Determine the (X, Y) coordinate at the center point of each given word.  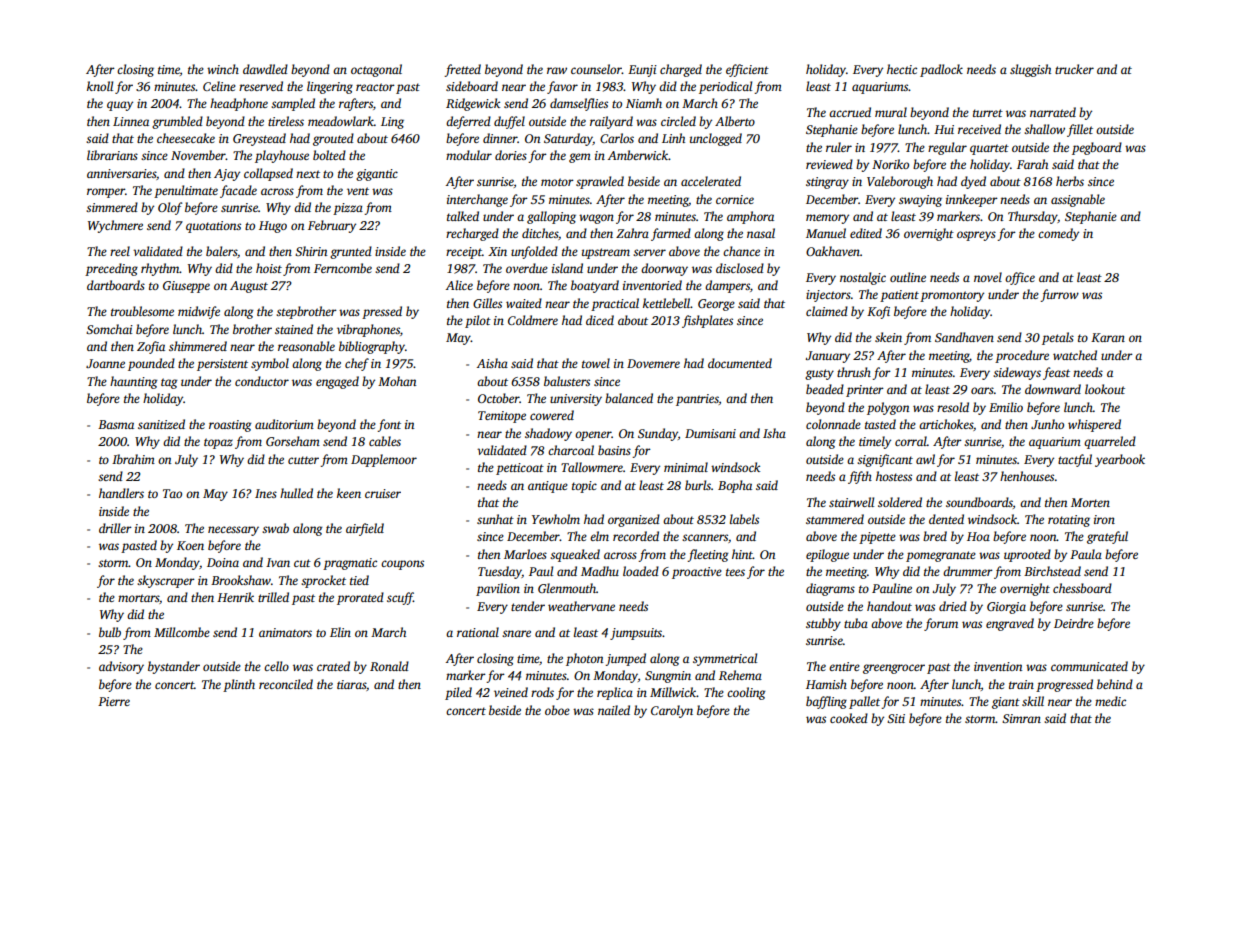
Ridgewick (473, 104)
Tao (172, 493)
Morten (1090, 502)
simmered (112, 207)
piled (458, 693)
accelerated (711, 181)
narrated (1053, 112)
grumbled (177, 122)
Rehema (740, 675)
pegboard (1097, 148)
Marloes (525, 554)
